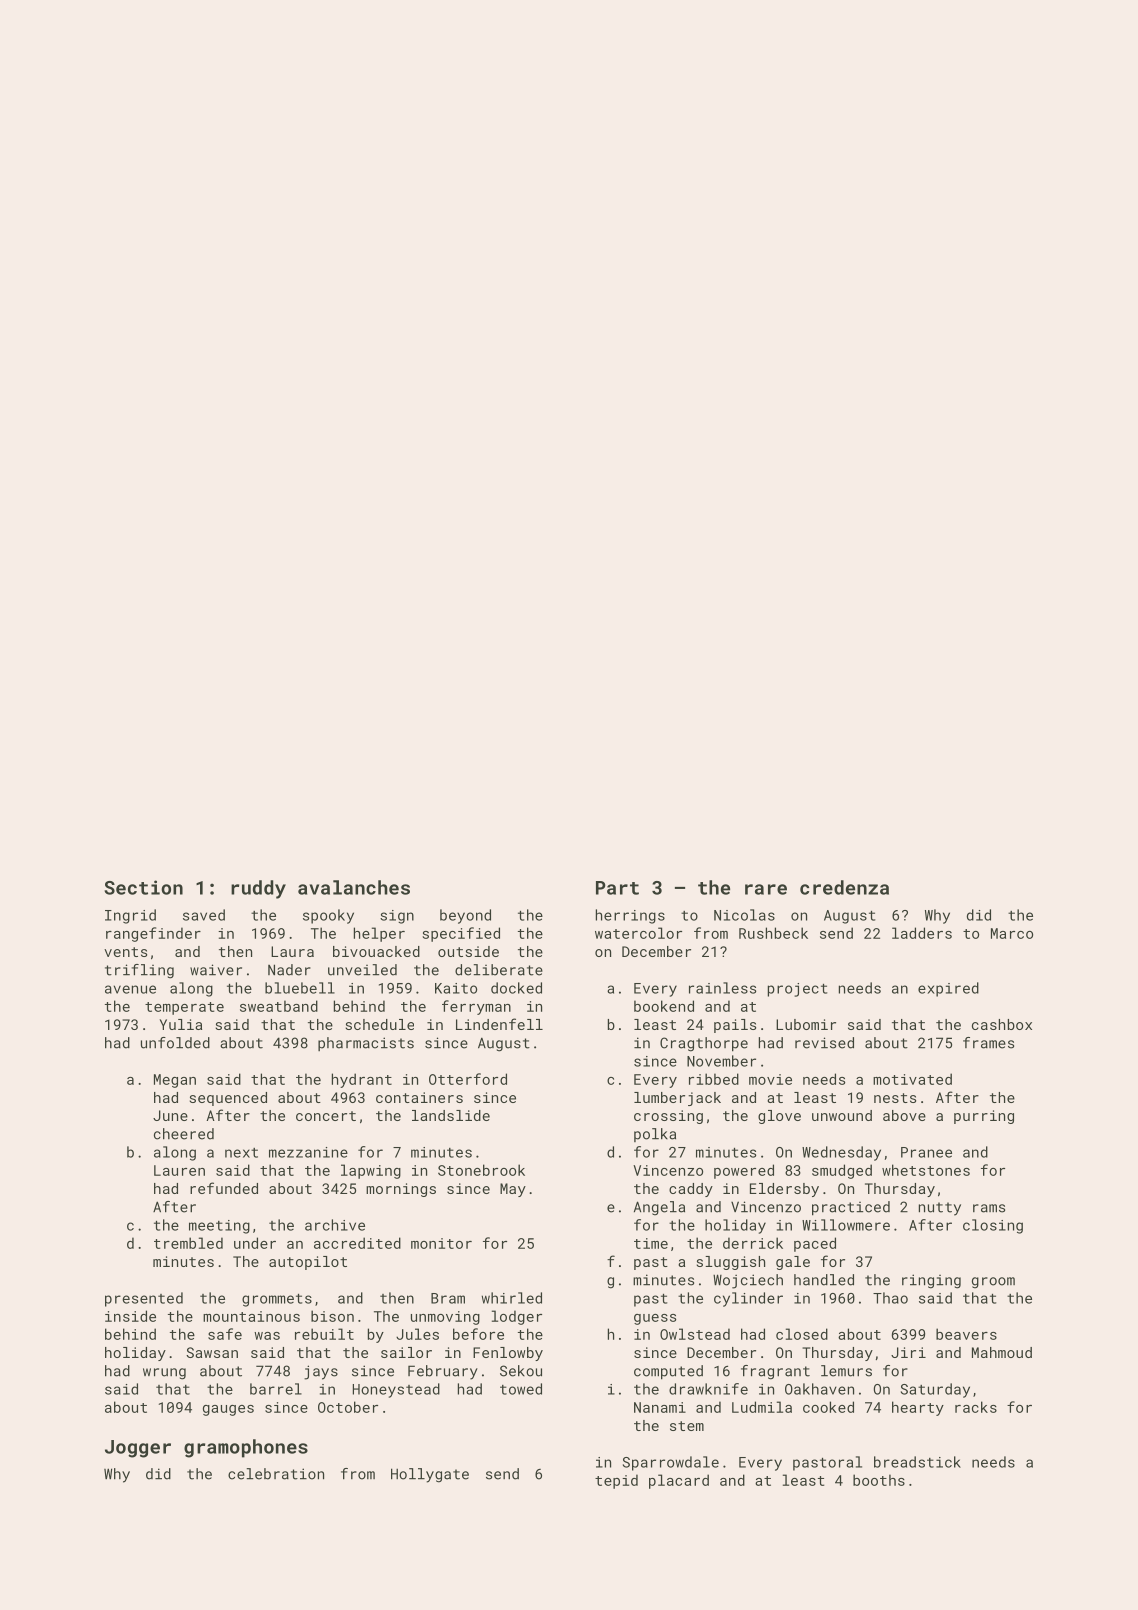 The width and height of the screenshot is (1138, 1610). I want to click on sweatband, so click(279, 1006).
